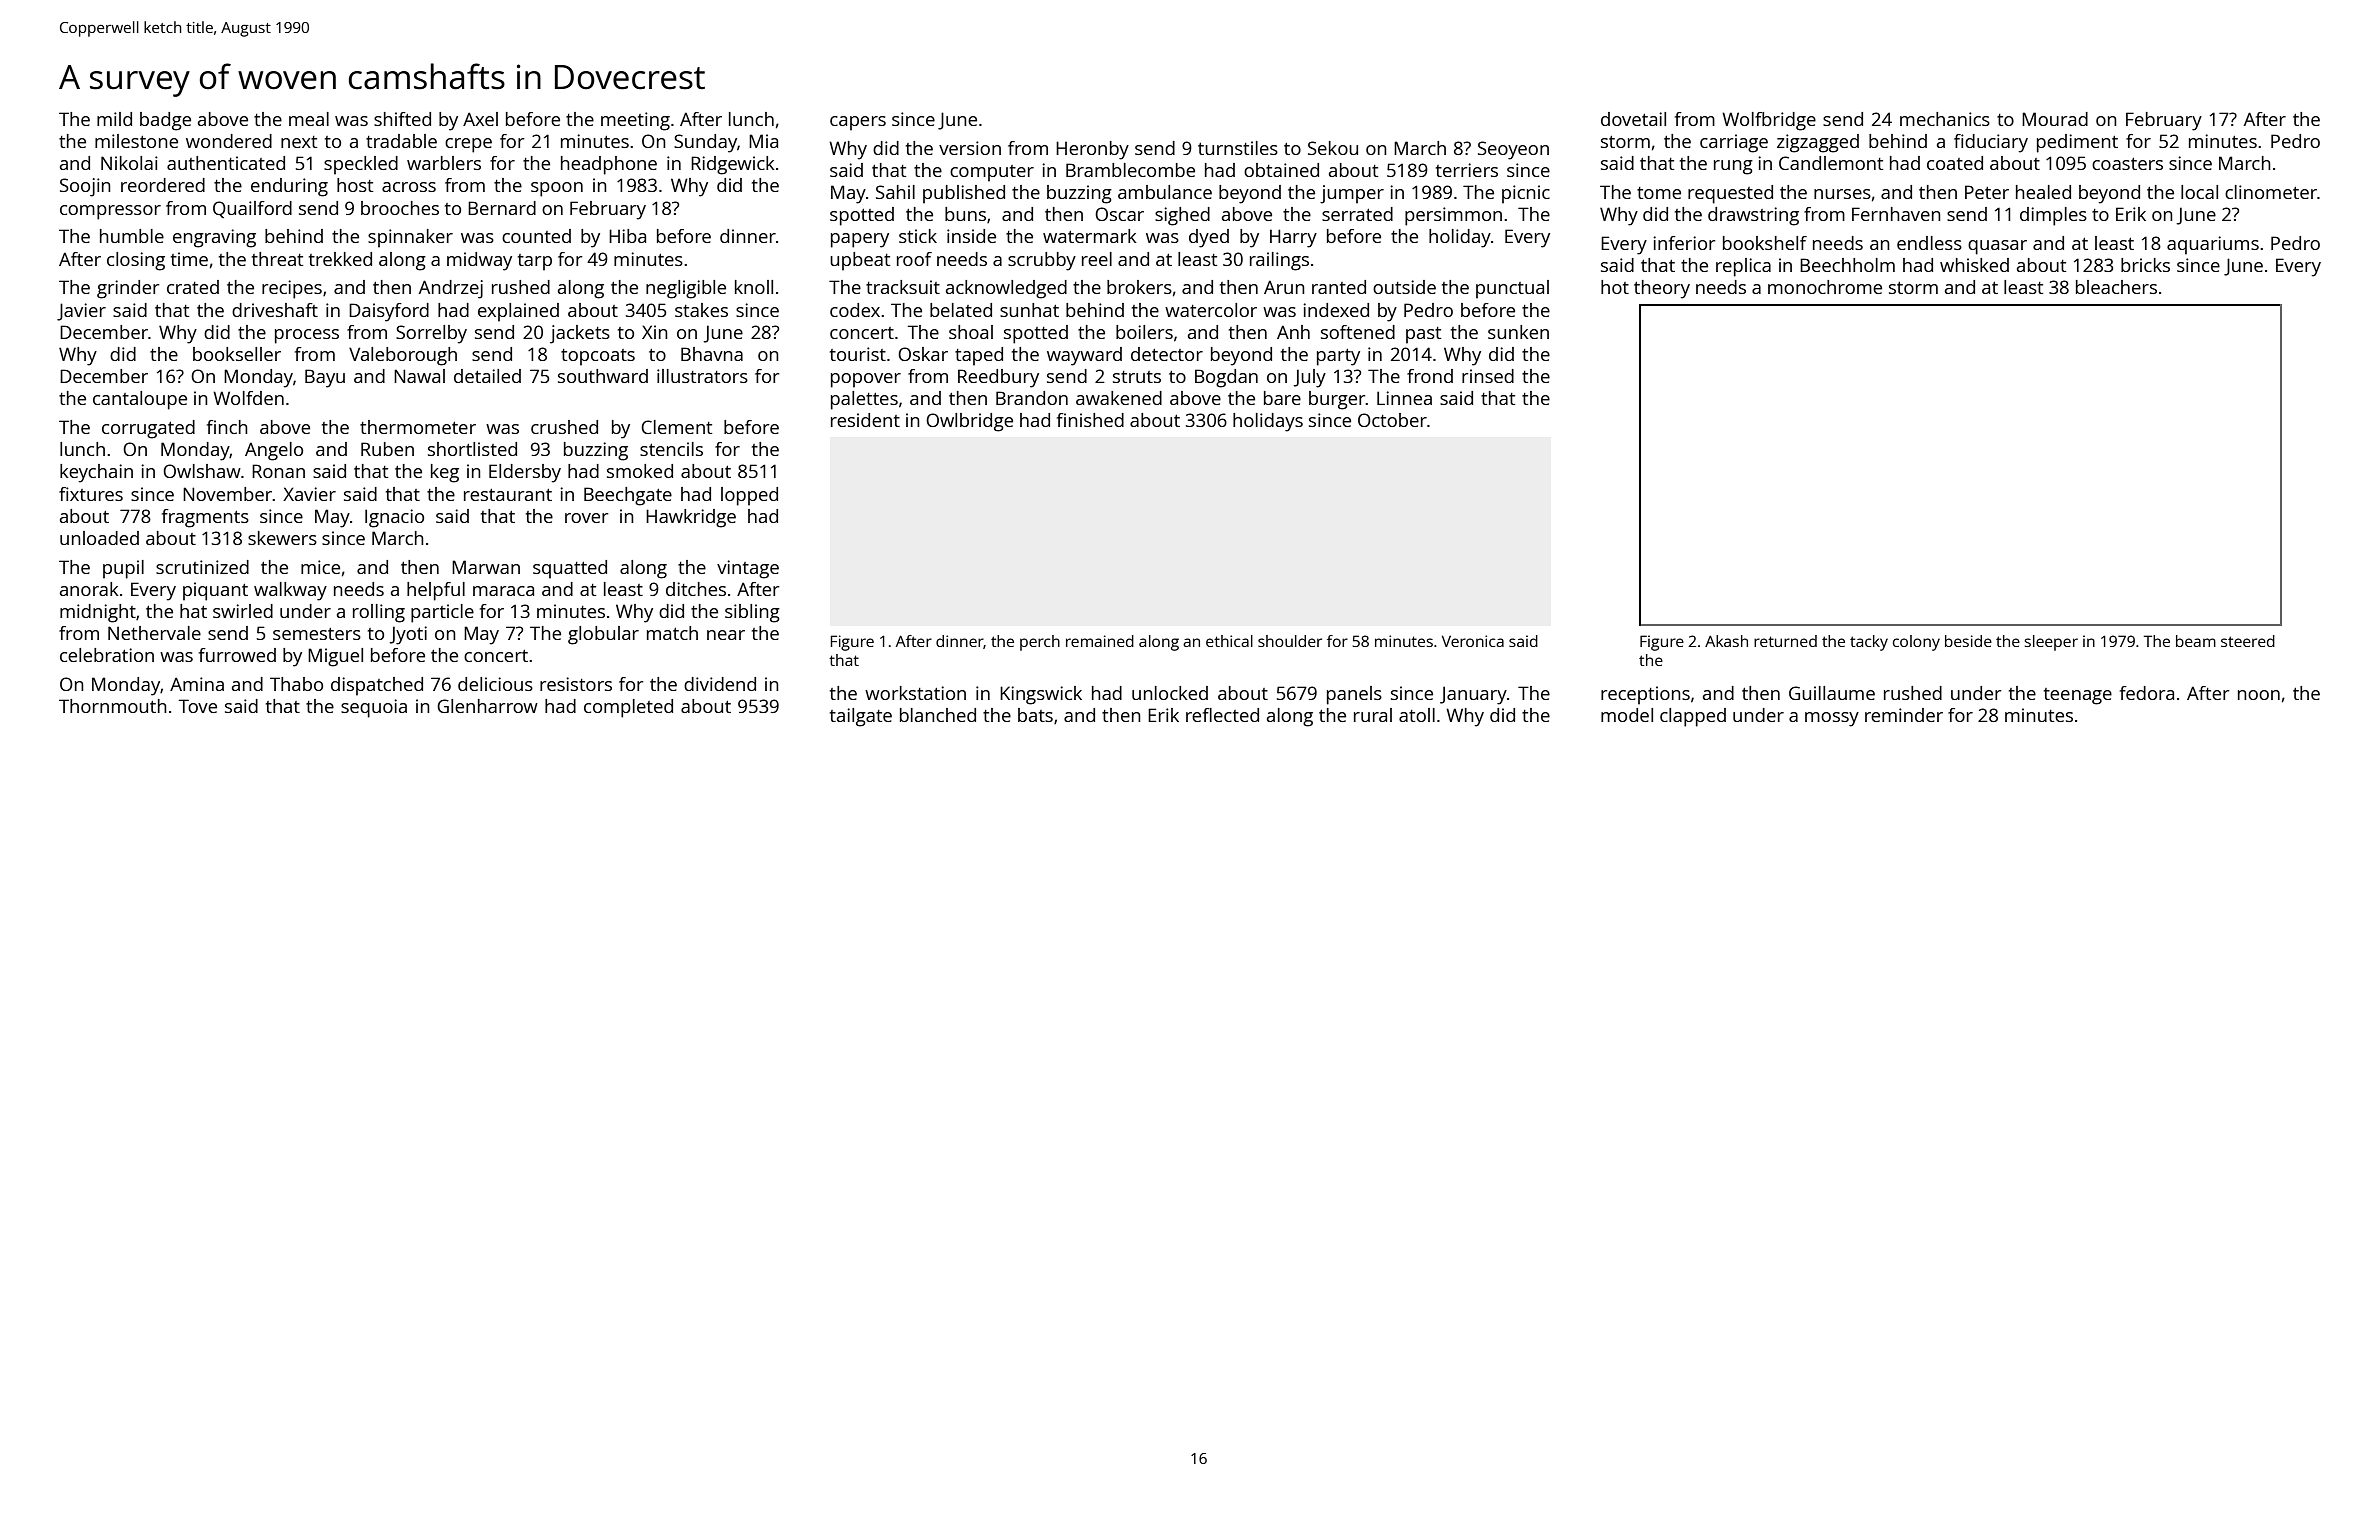  Describe the element at coordinates (129, 163) in the screenshot. I see `Nikolai` at that location.
